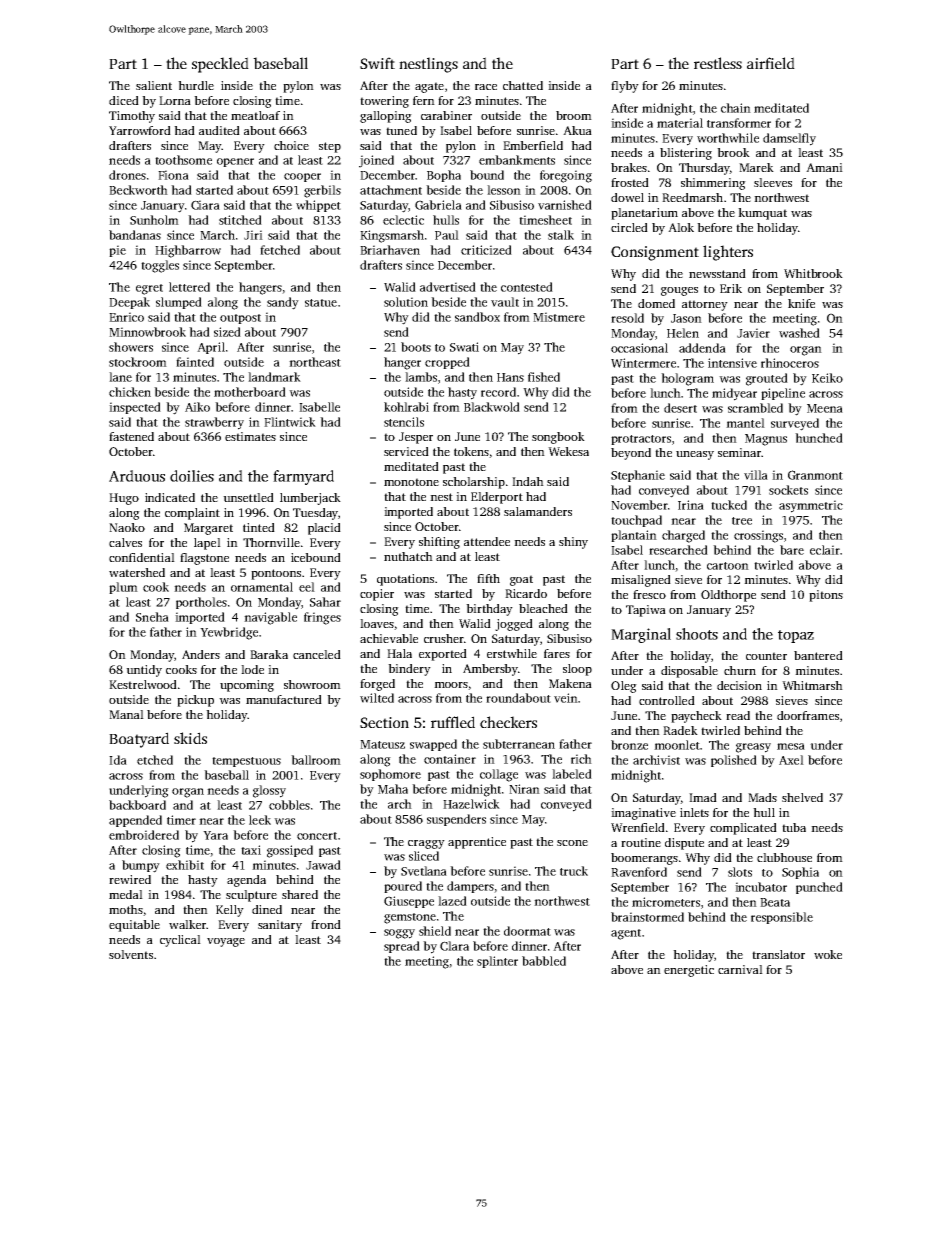 The image size is (952, 1233). I want to click on knife, so click(801, 303).
